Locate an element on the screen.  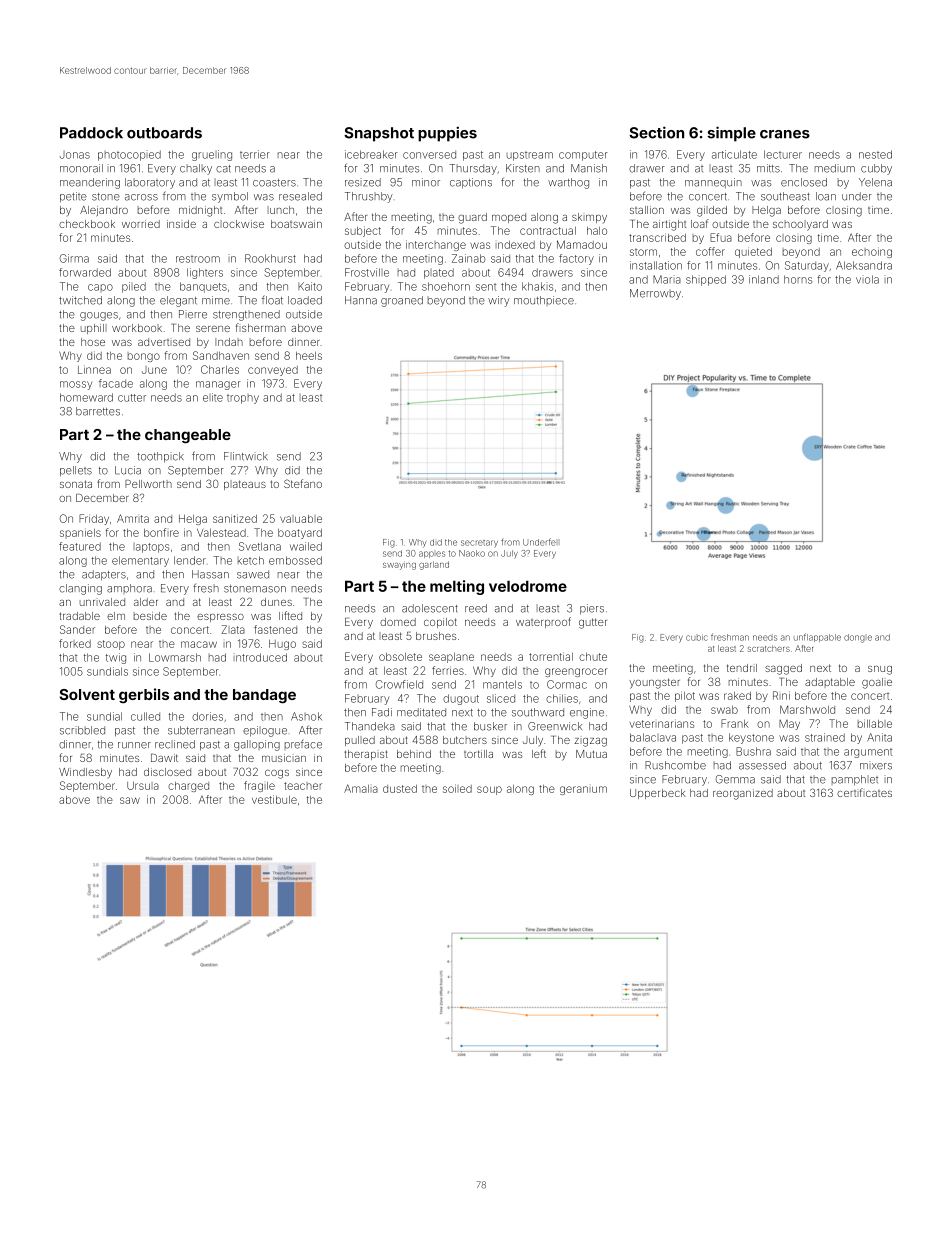
dongle is located at coordinates (858, 638).
